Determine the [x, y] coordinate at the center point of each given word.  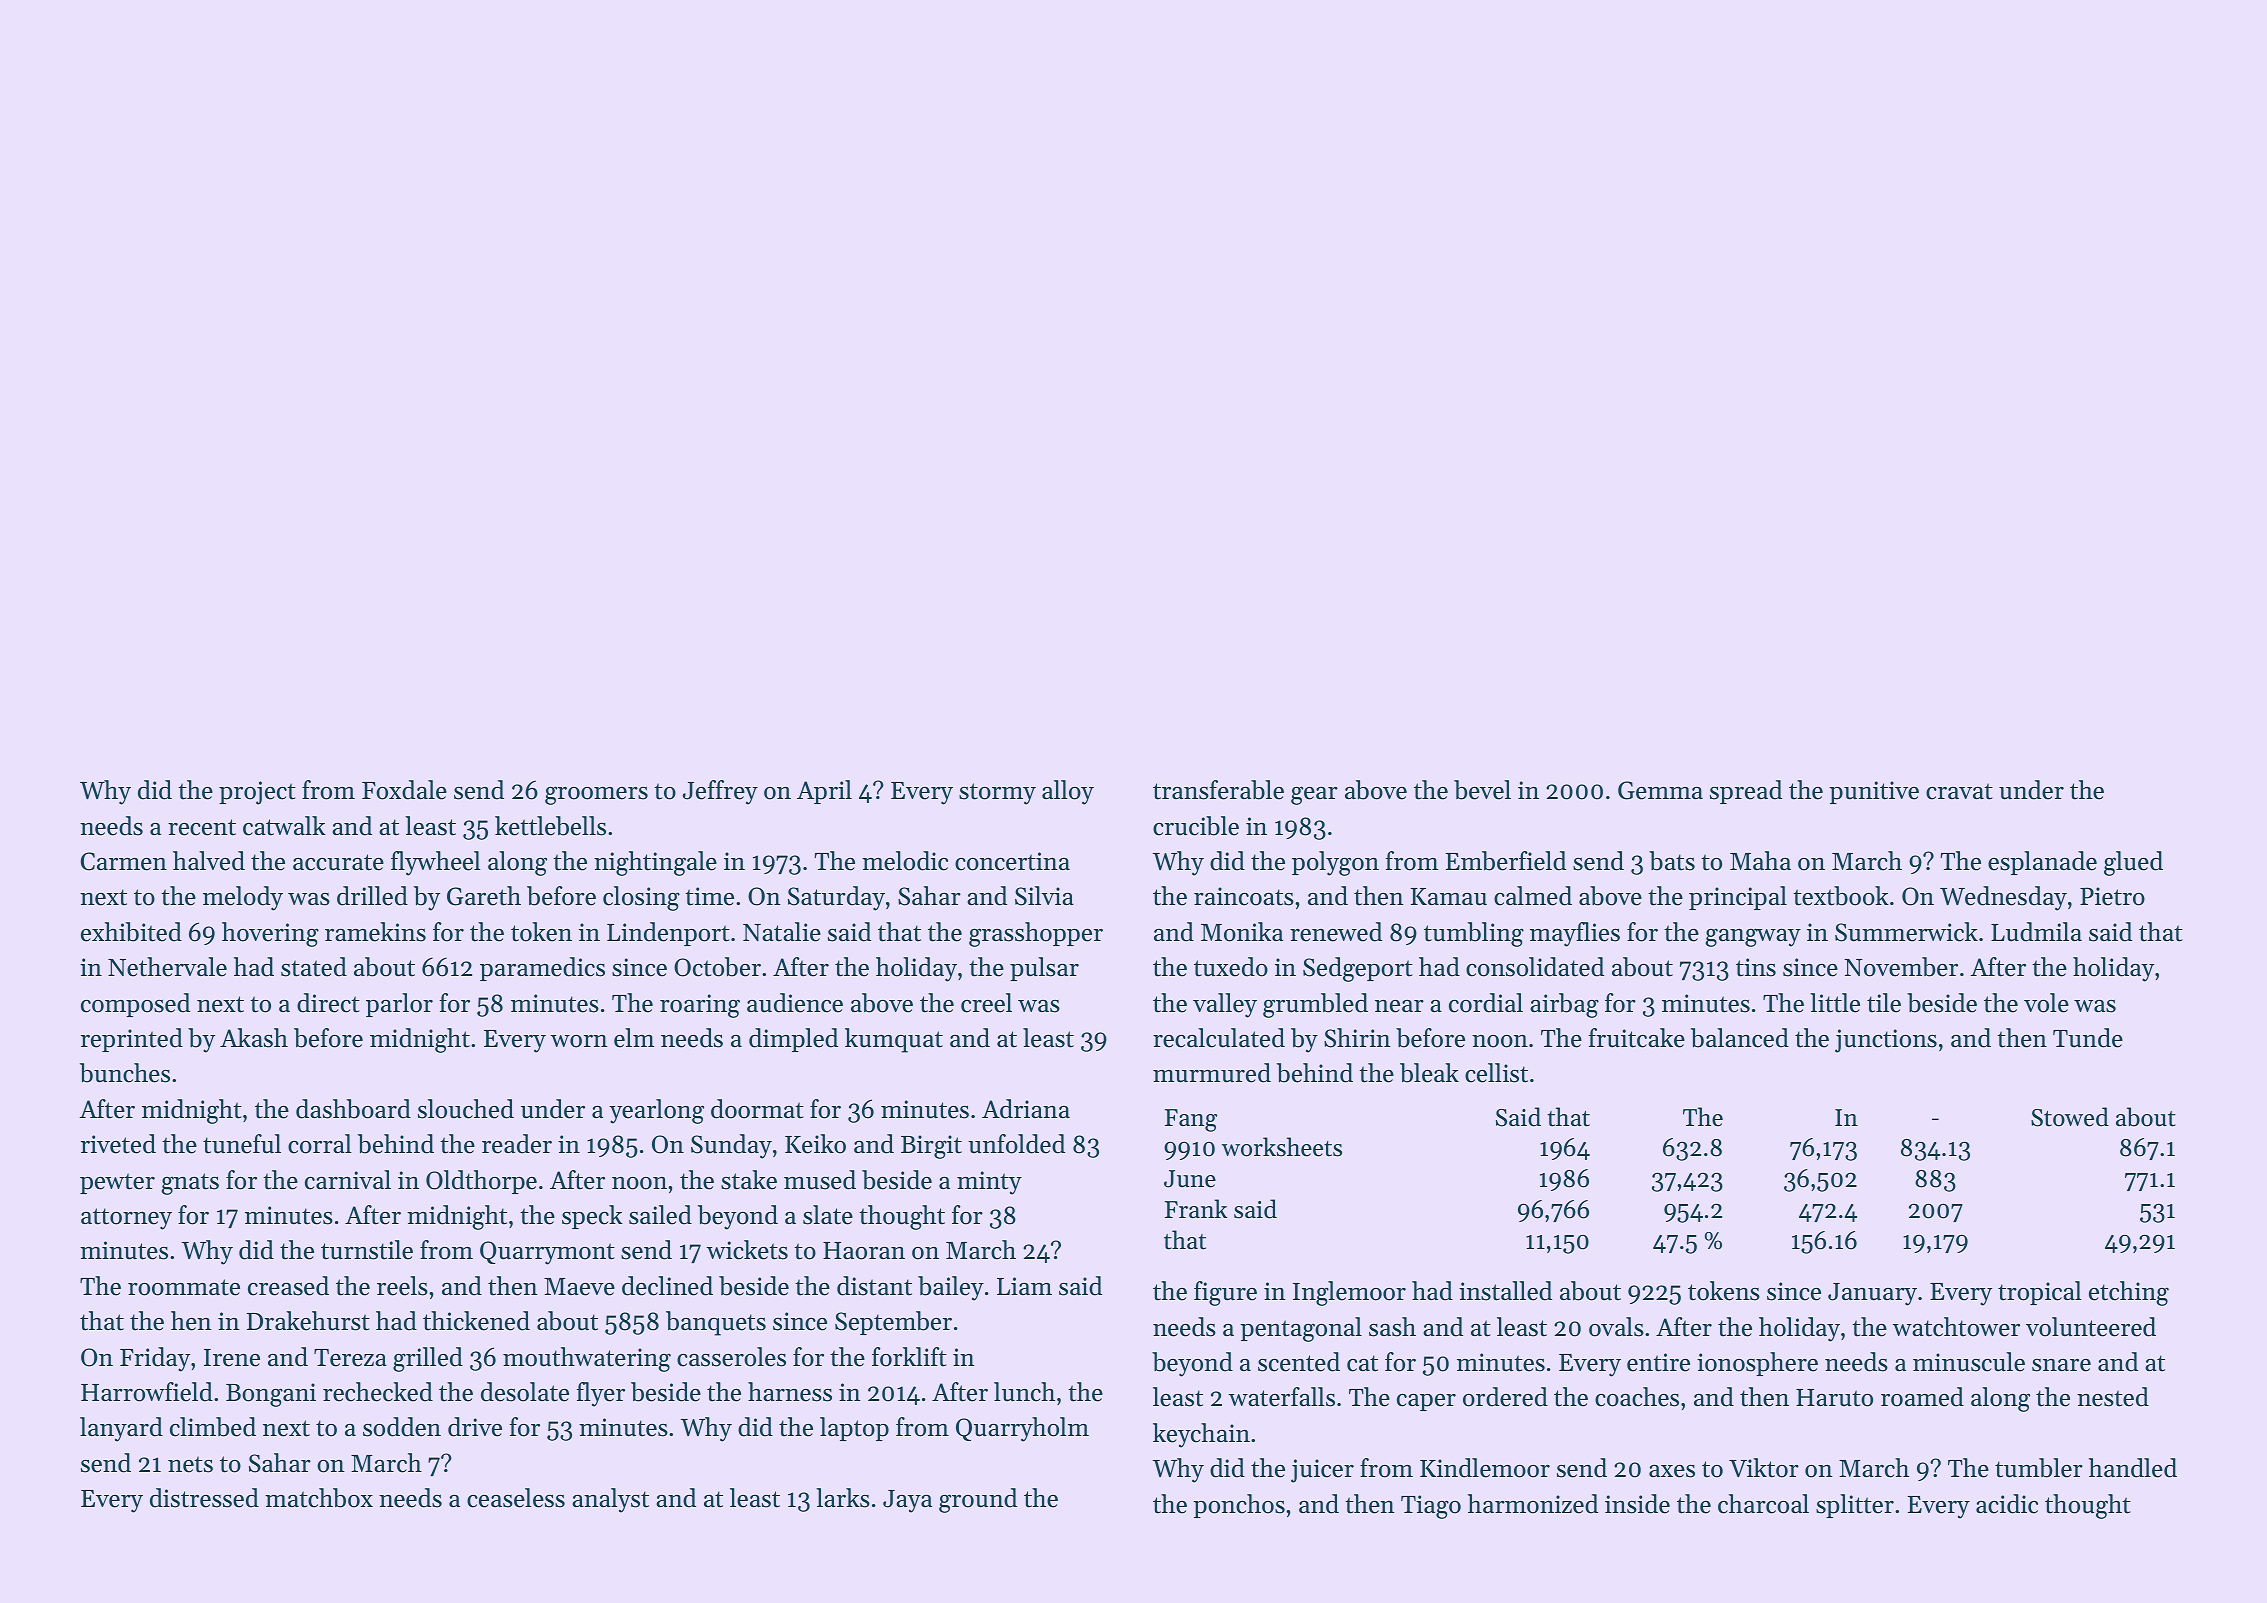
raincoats [1244, 896]
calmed [1533, 896]
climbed [213, 1427]
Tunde [2088, 1038]
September [893, 1323]
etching [2129, 1293]
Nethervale [167, 967]
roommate [184, 1287]
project [257, 793]
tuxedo [1231, 967]
